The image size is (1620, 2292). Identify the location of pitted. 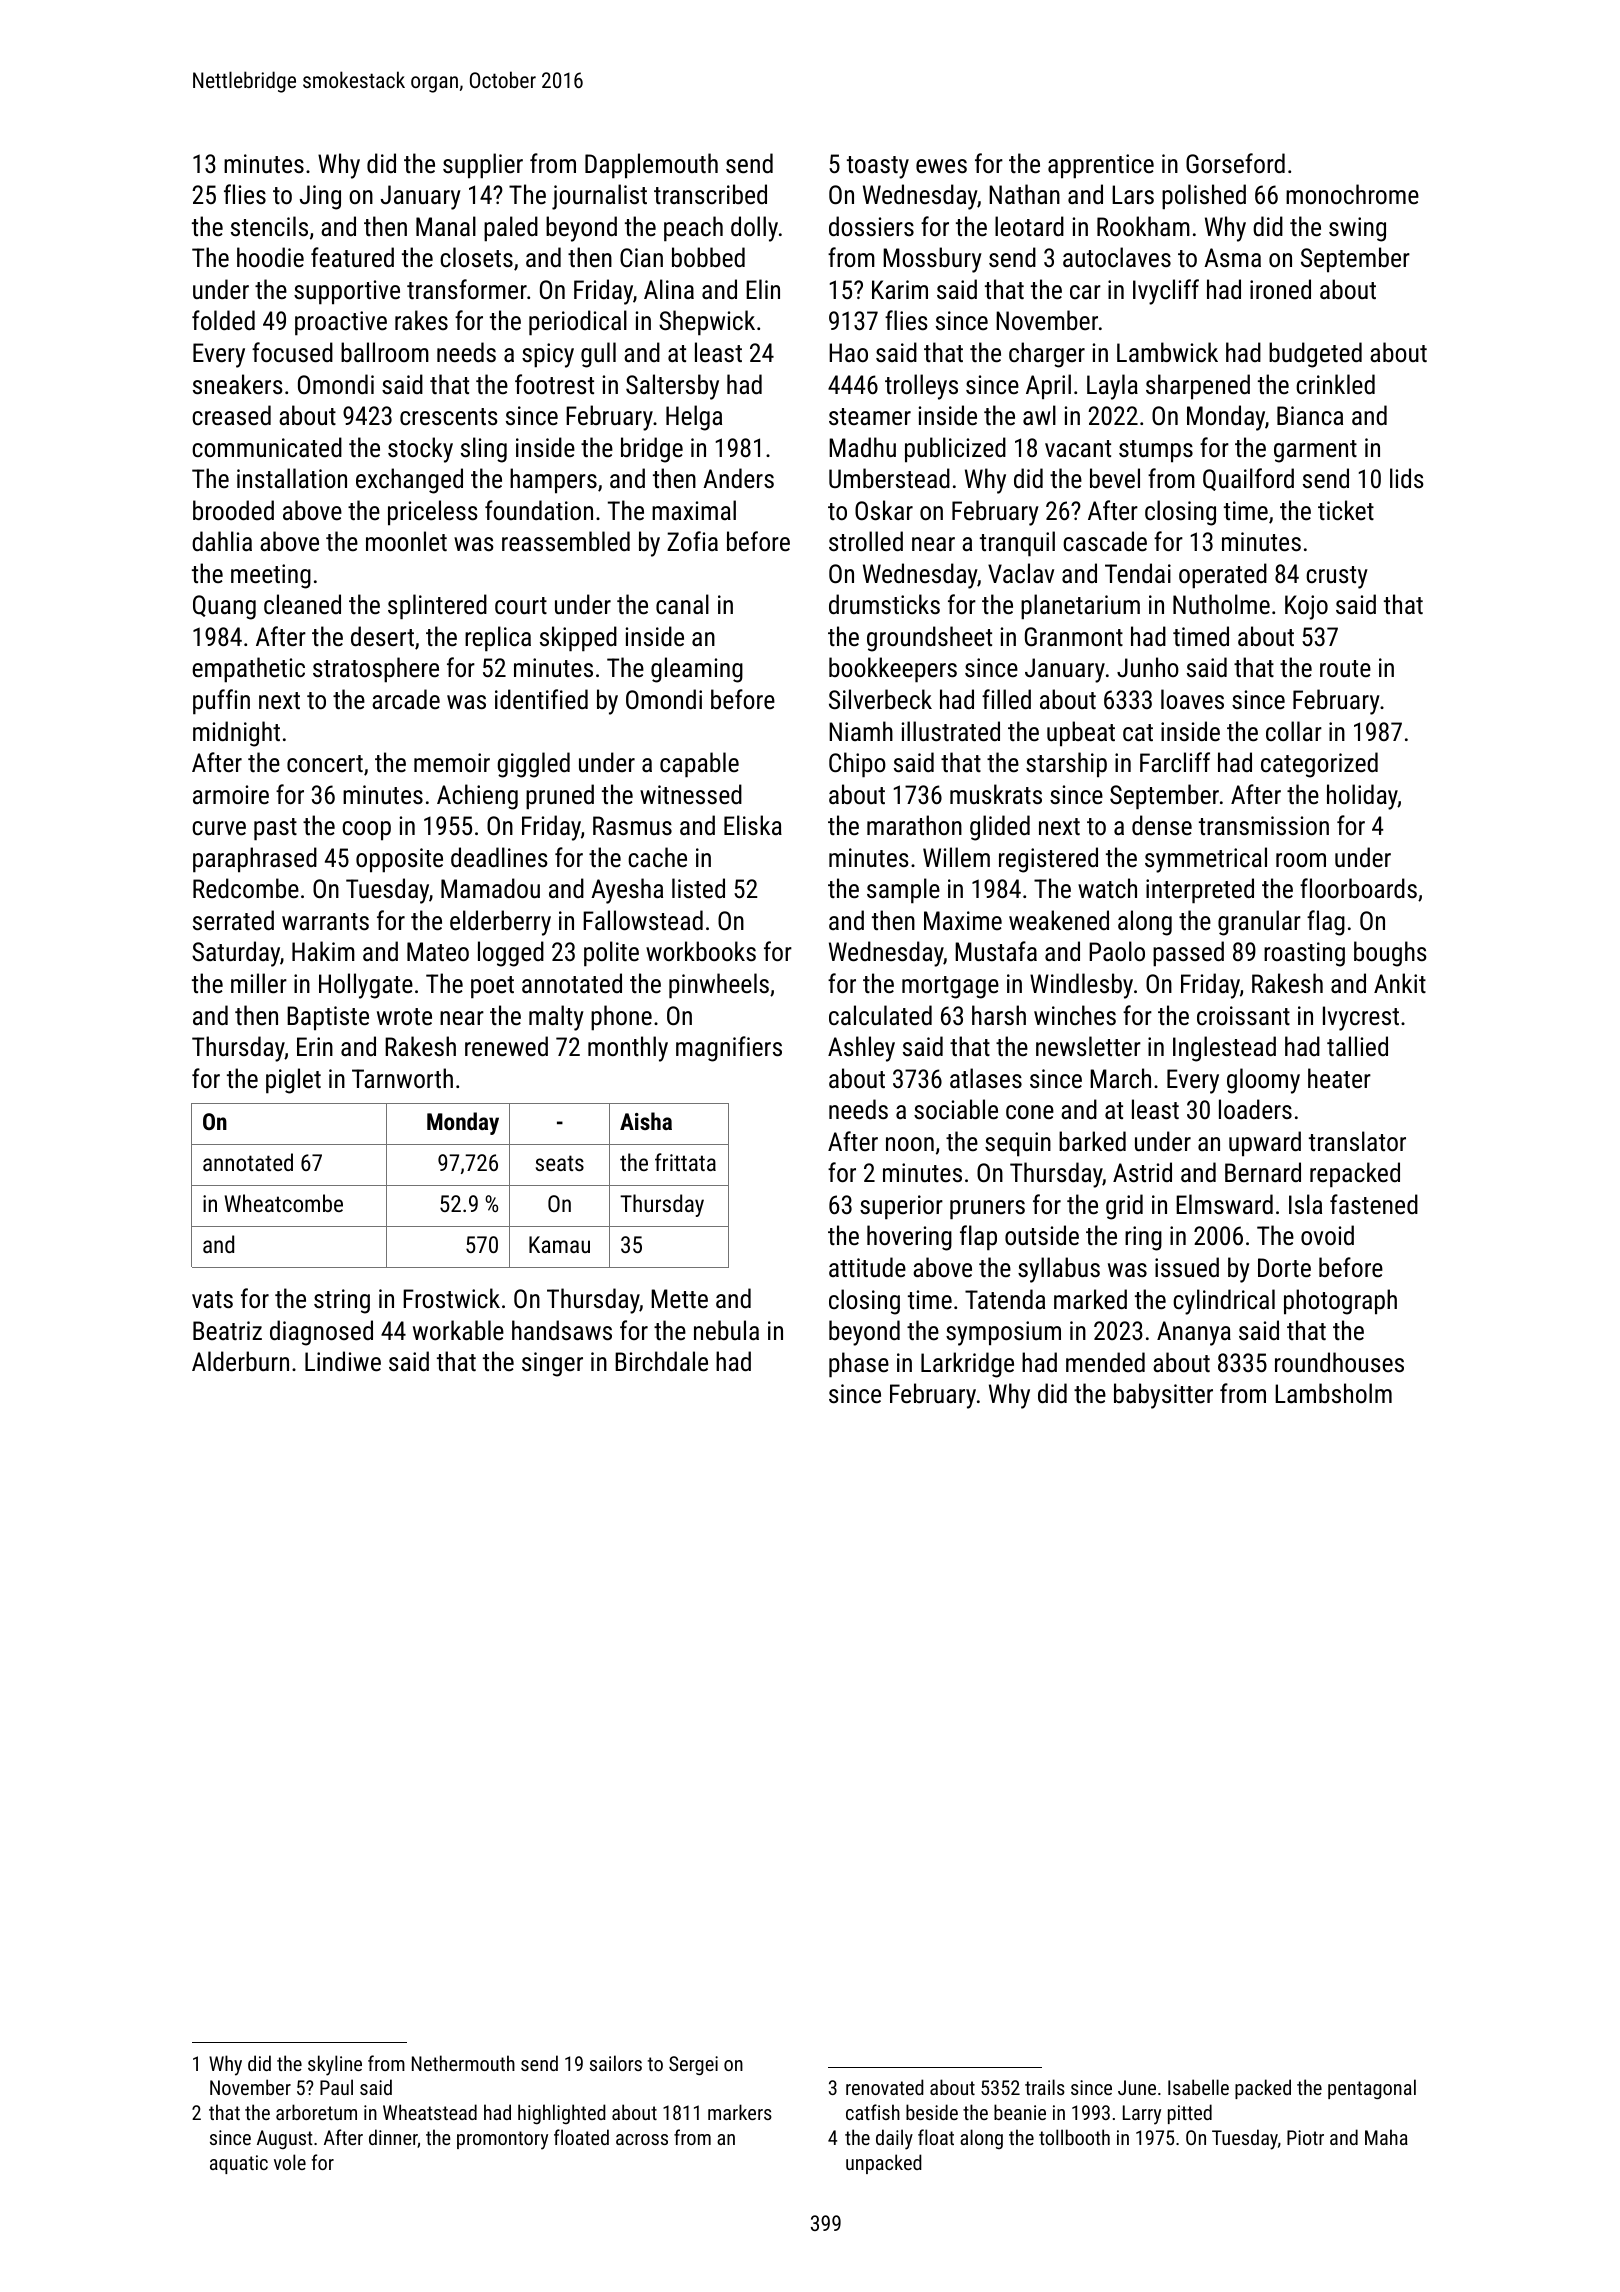
(1190, 2114).
